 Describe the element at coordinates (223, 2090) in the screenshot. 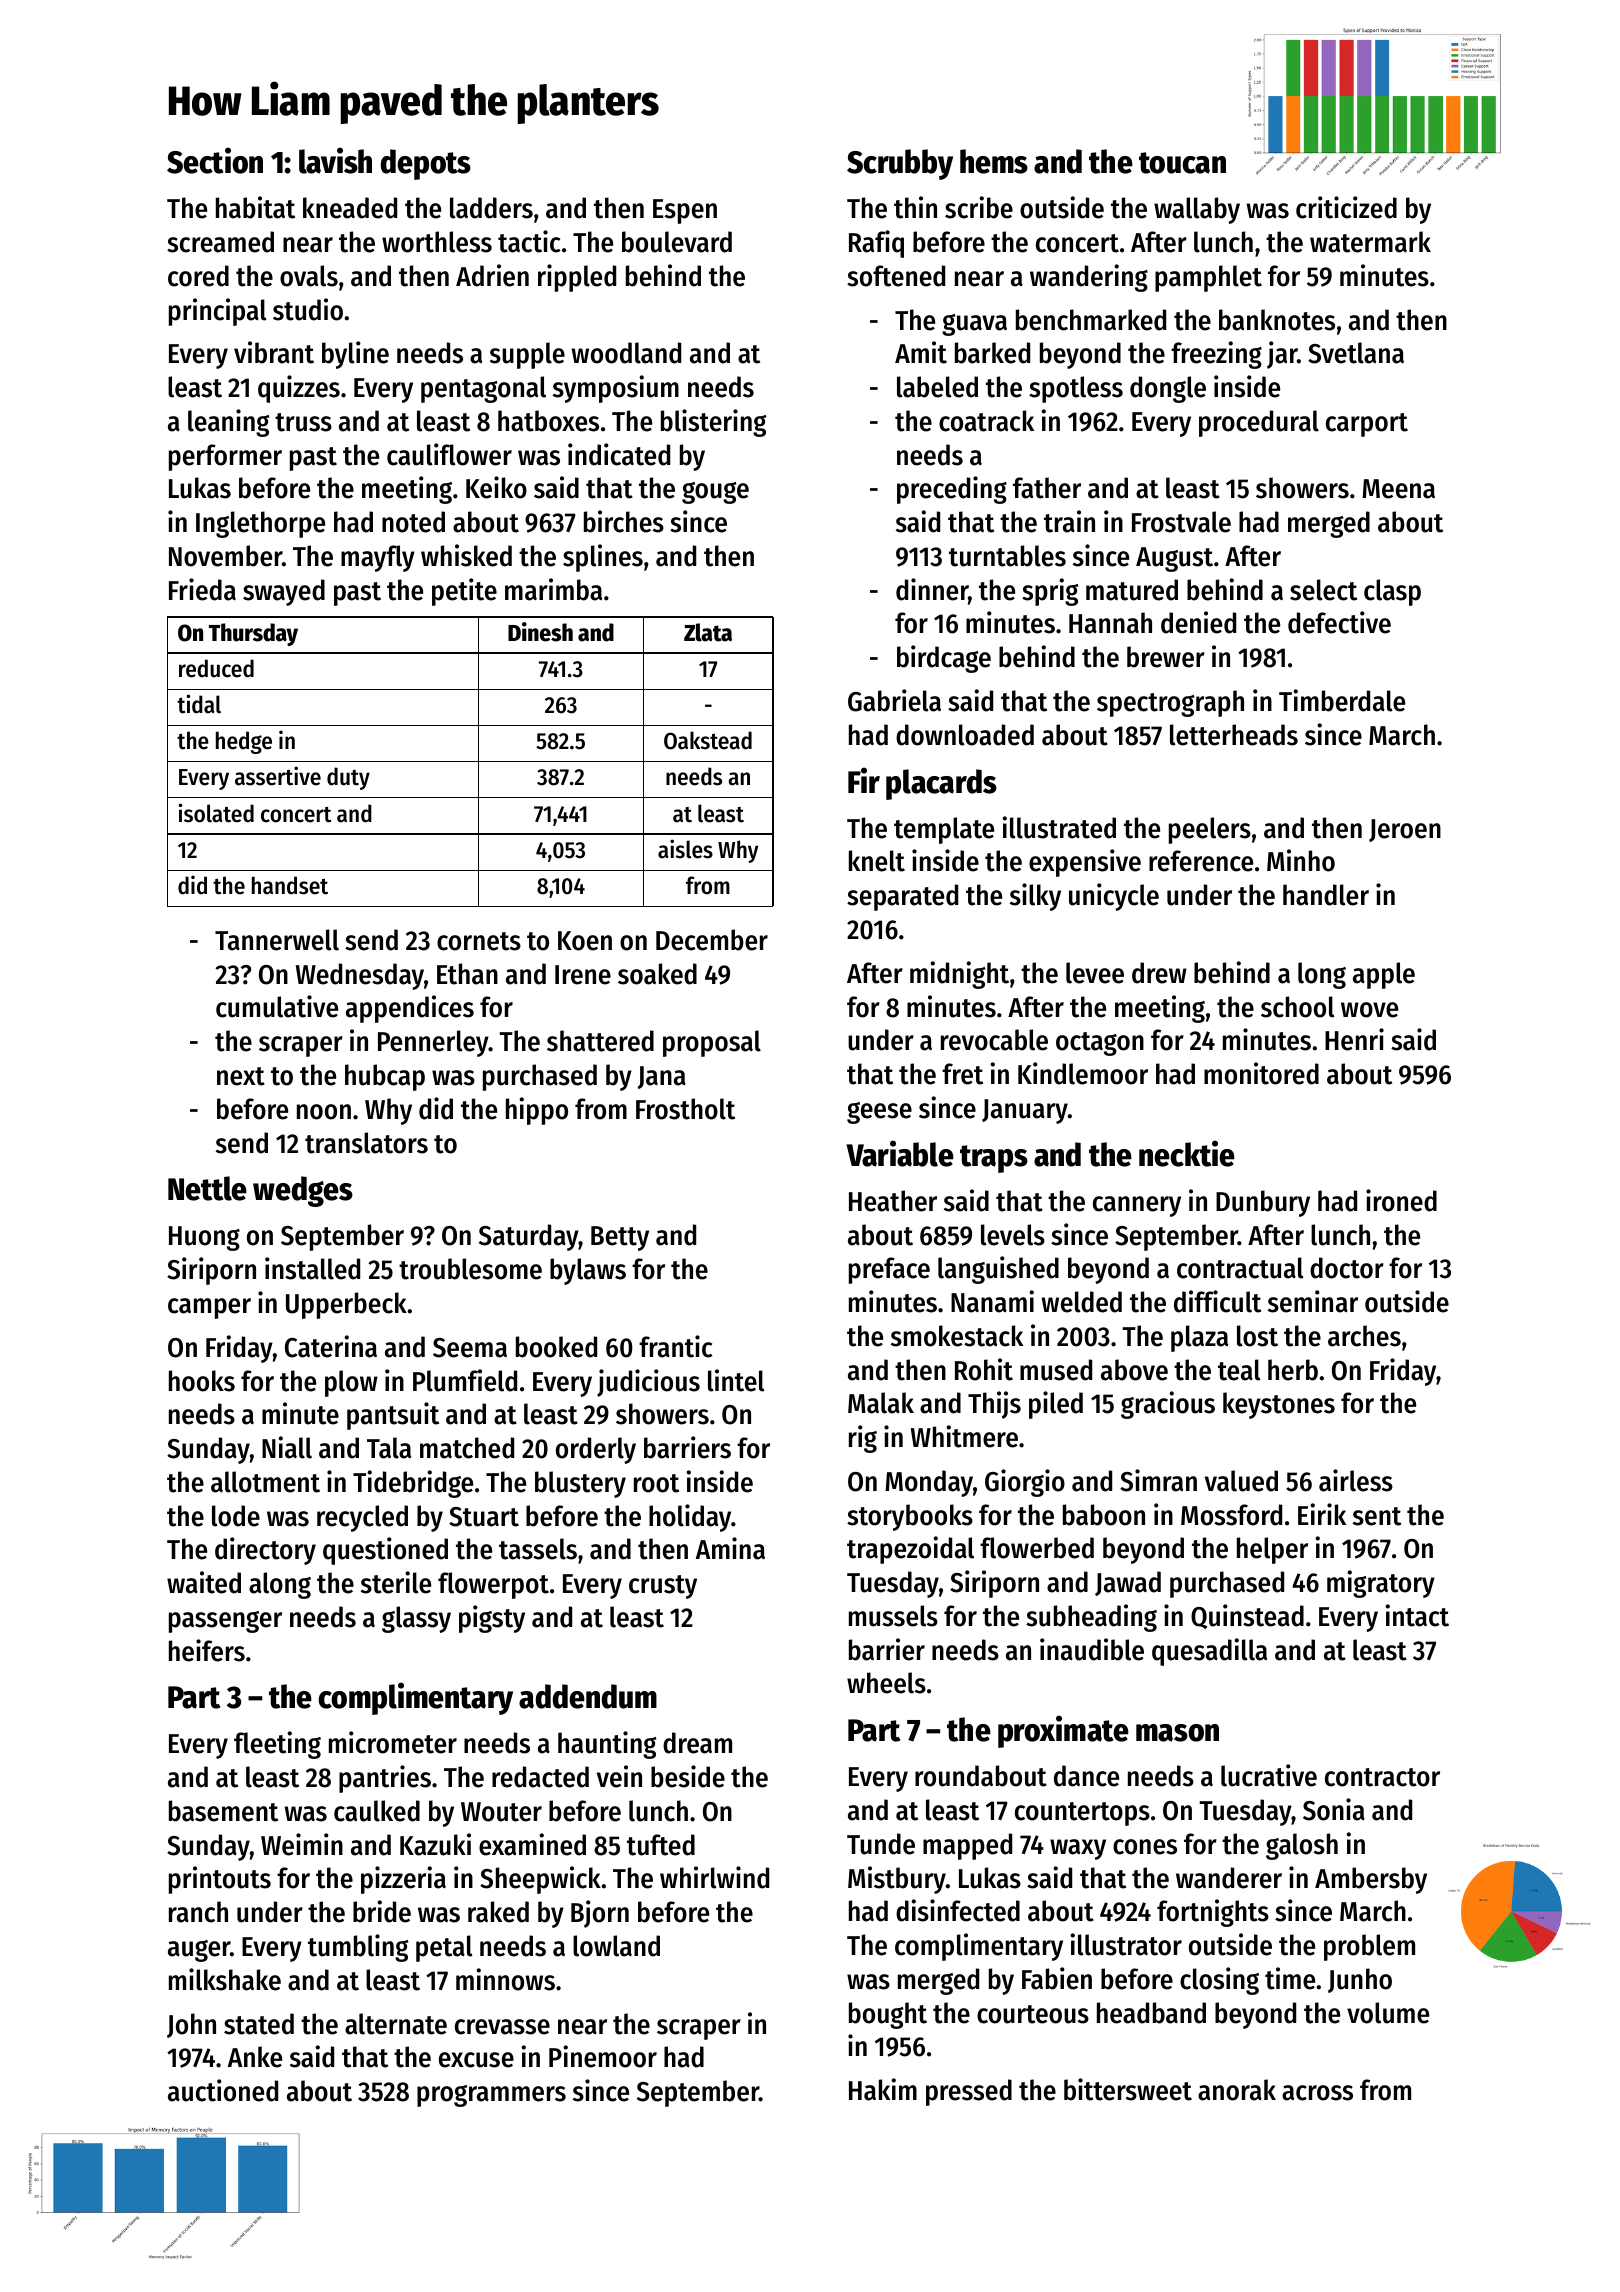

I see `auctioned` at that location.
